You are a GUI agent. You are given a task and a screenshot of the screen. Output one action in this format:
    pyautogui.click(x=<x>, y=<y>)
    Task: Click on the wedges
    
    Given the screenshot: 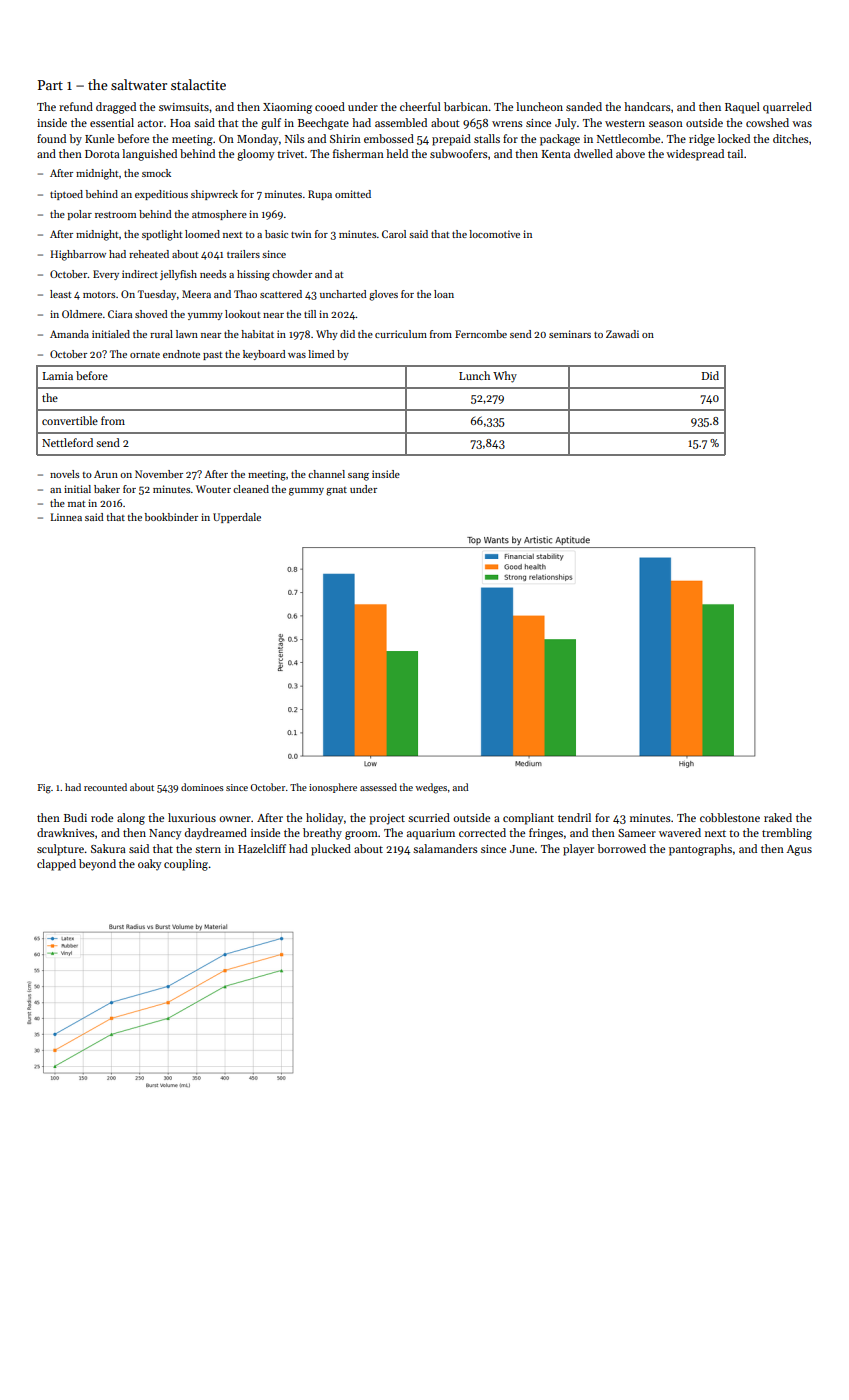 What is the action you would take?
    pyautogui.click(x=431, y=788)
